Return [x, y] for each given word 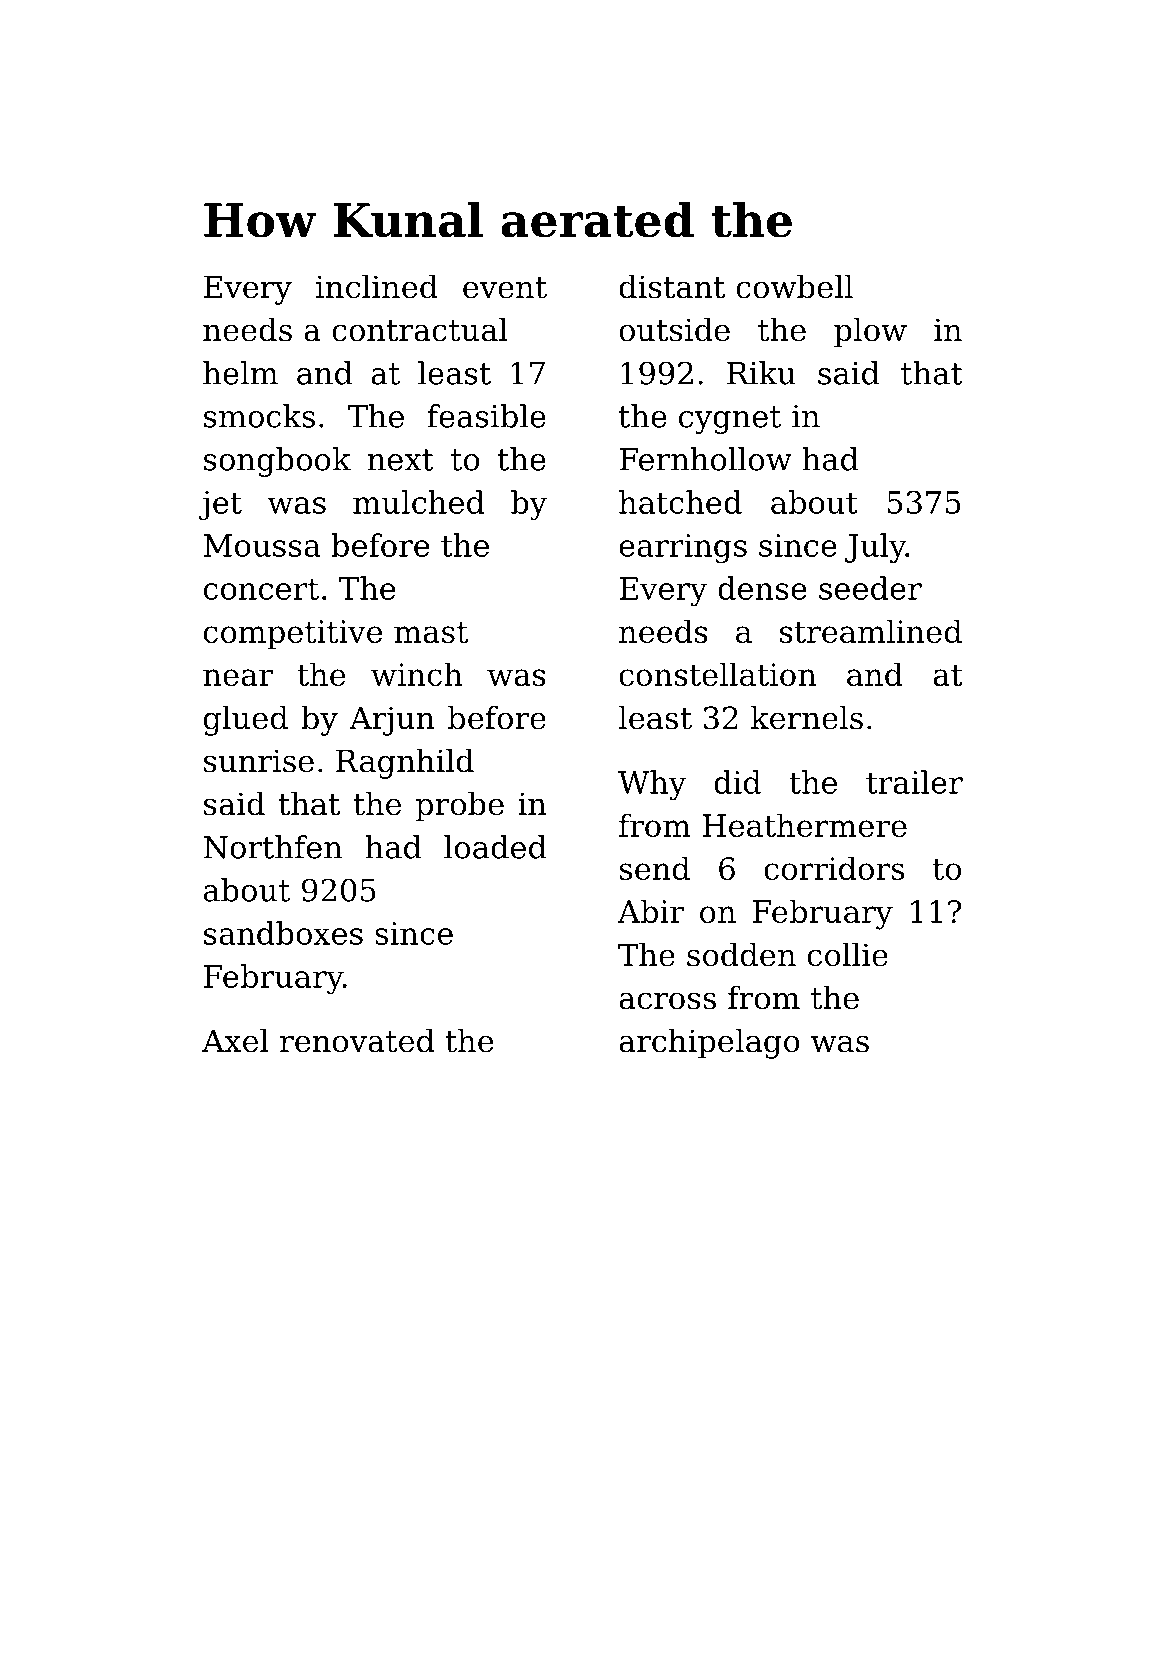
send [654, 868]
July [875, 548]
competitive [293, 634]
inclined [377, 287]
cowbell [794, 287]
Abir [651, 911]
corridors [834, 868]
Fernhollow [705, 459]
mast [431, 632]
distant [672, 287]
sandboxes [283, 933]
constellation [717, 674]
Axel [235, 1041]
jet [220, 506]
